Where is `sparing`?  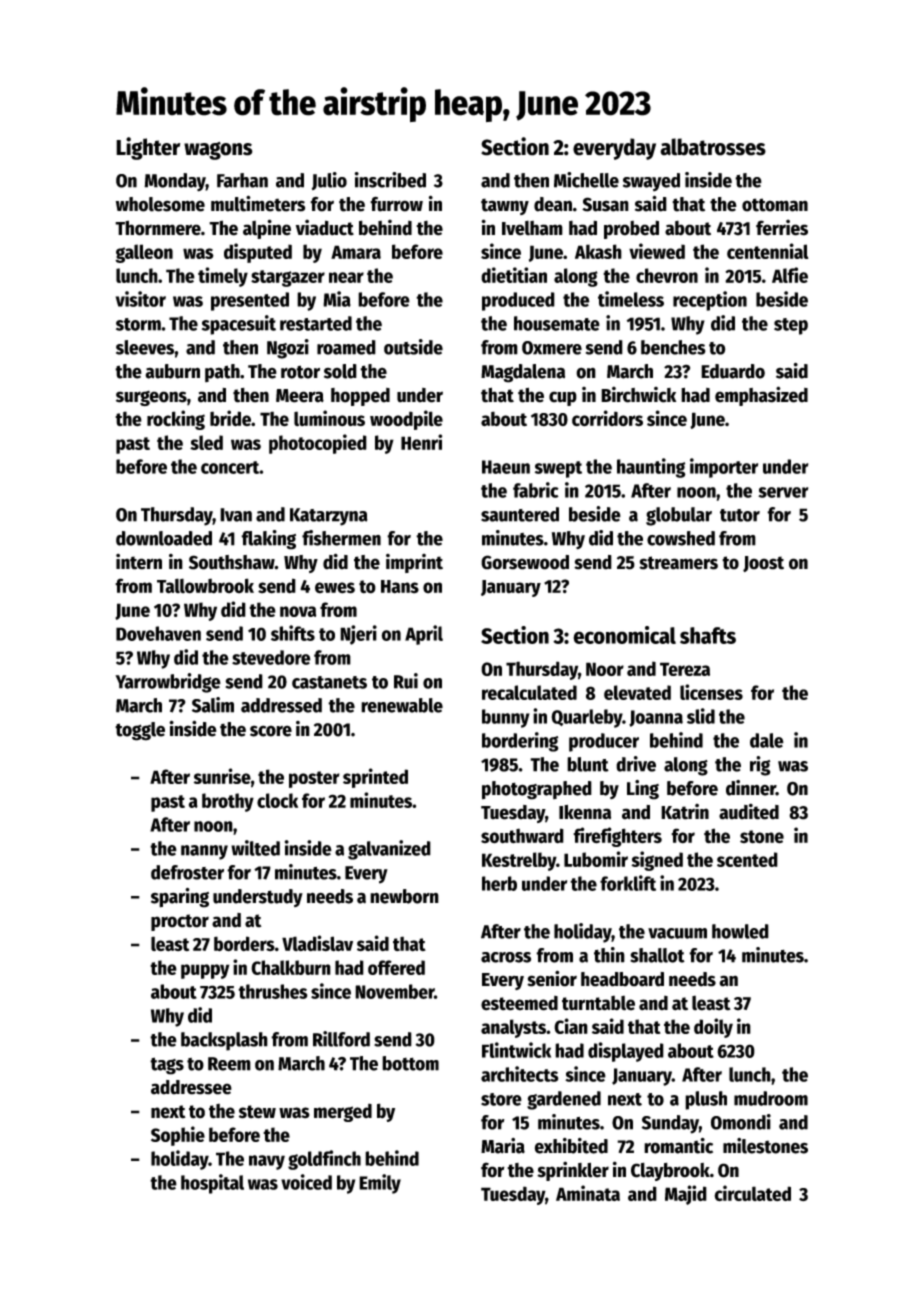 sparing is located at coordinates (180, 898).
